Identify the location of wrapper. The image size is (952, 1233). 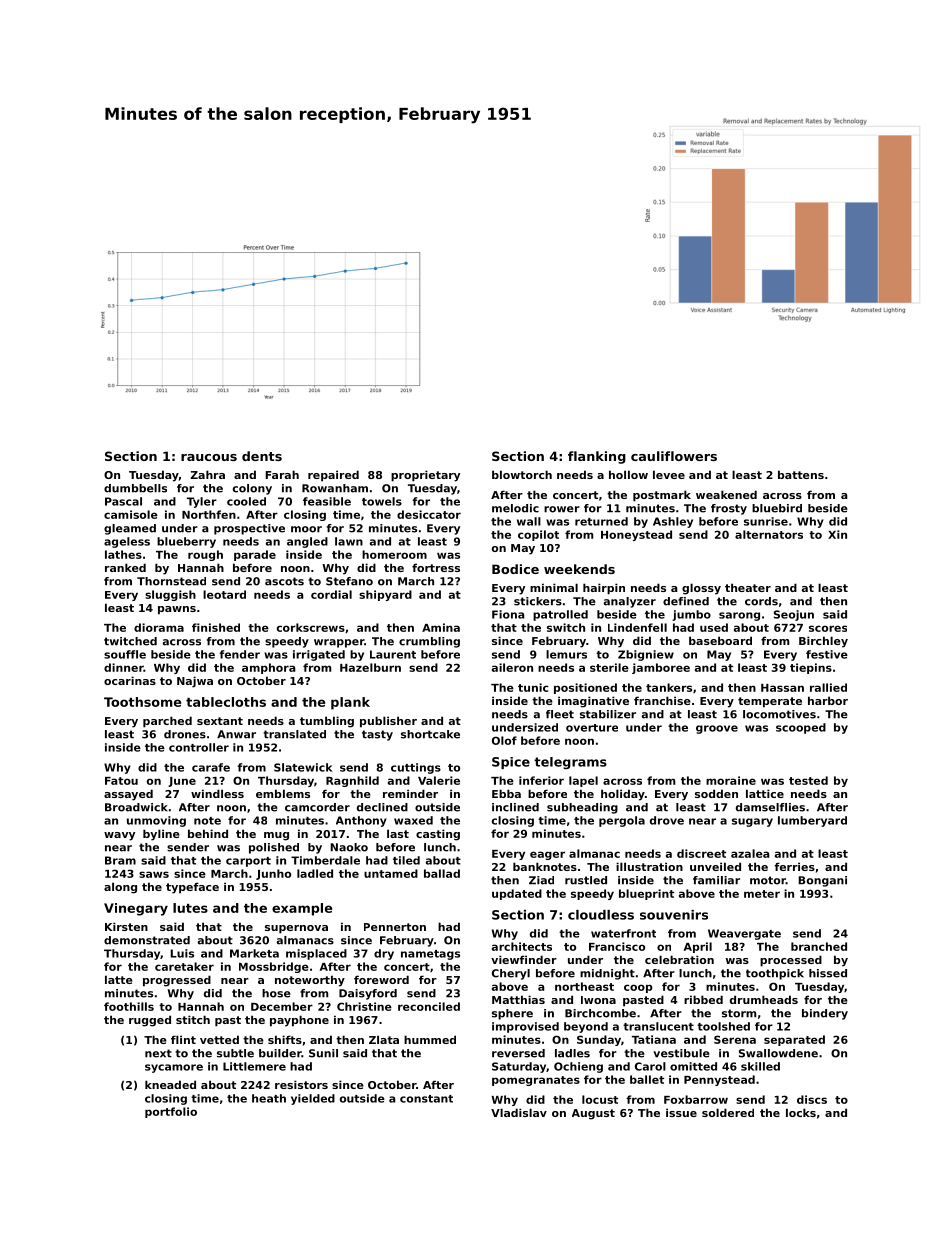
(339, 643).
